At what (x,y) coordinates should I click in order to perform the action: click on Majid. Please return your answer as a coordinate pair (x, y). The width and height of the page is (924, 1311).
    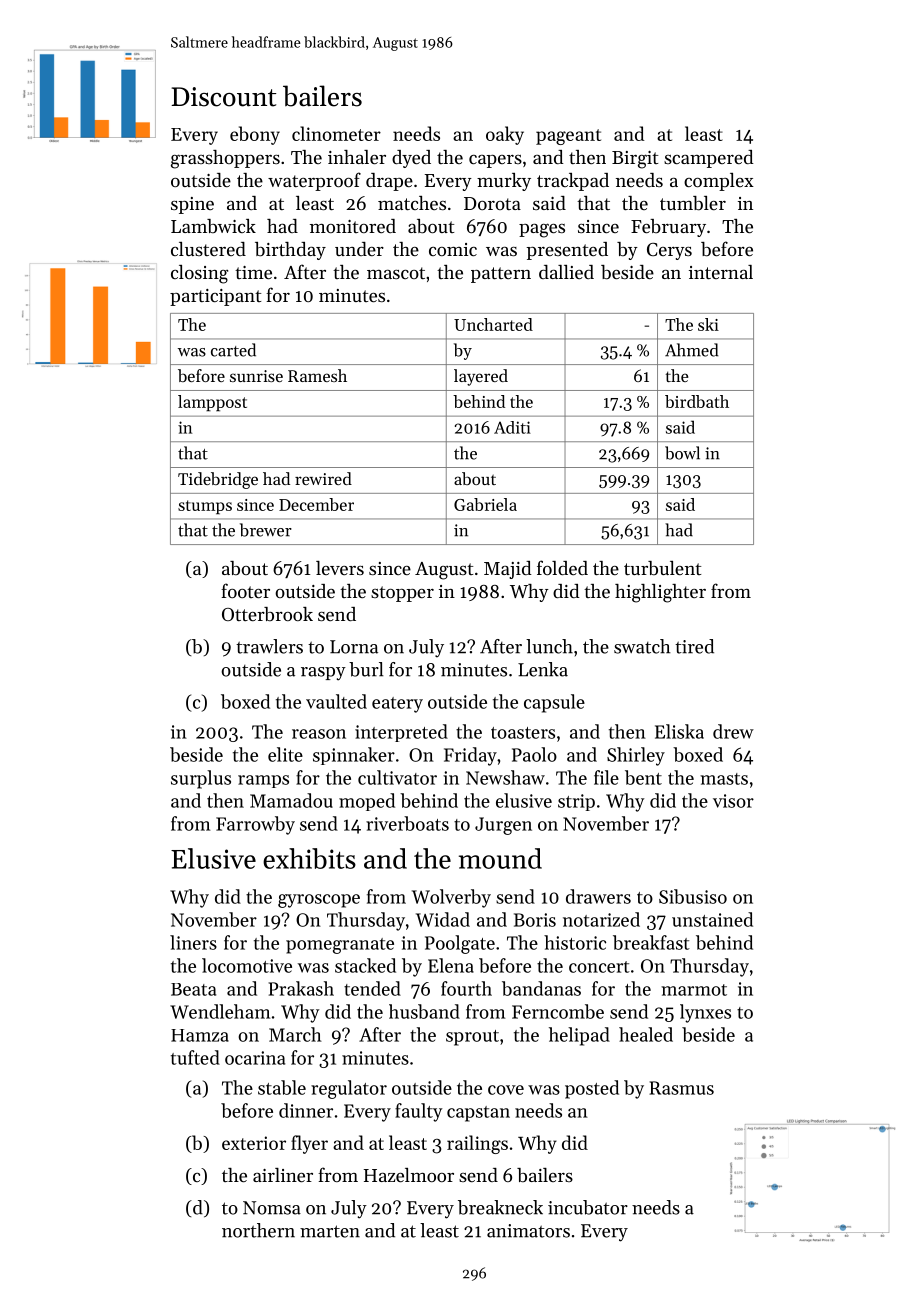
    Looking at the image, I should click on (508, 570).
